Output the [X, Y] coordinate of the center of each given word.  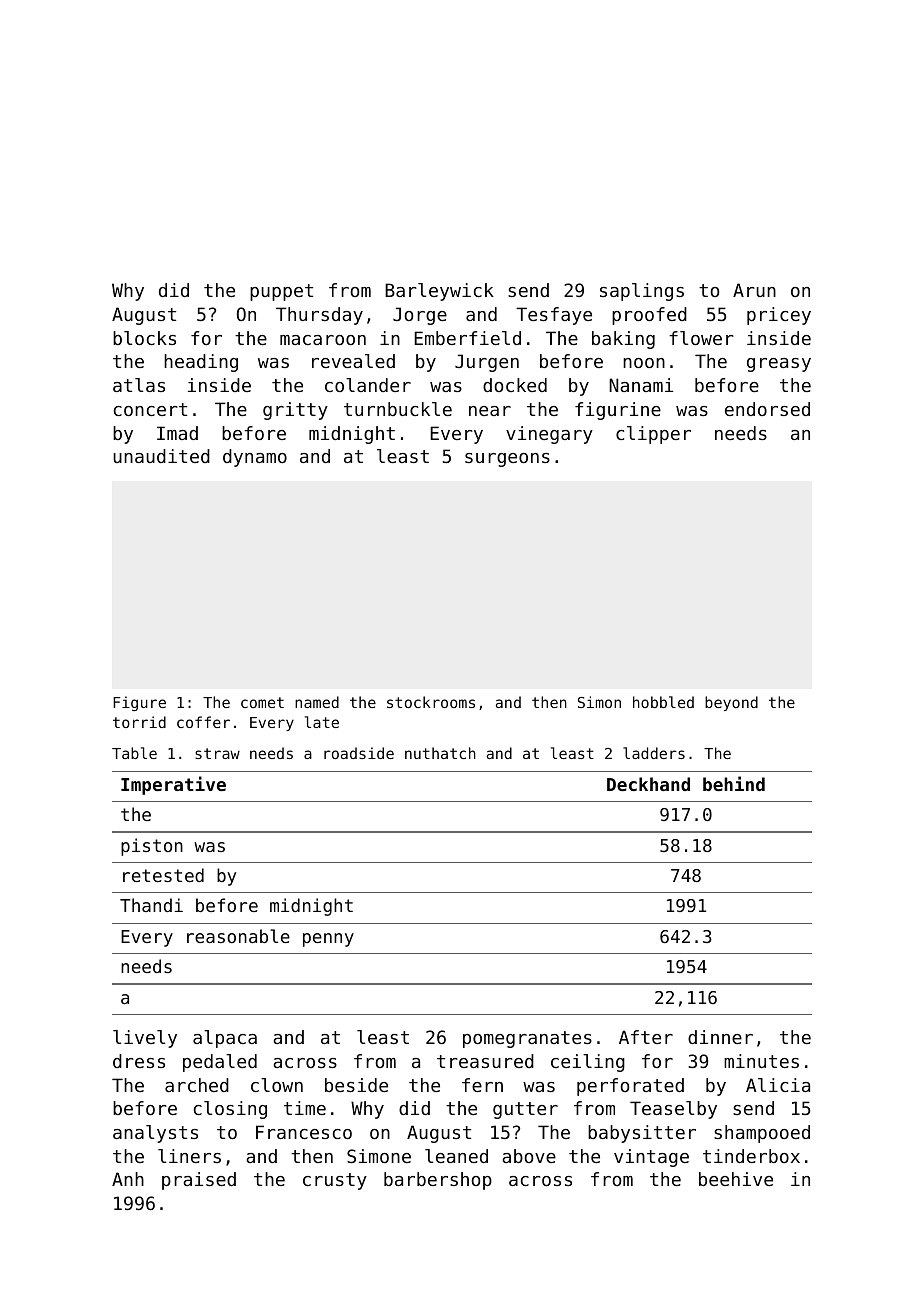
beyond [731, 703]
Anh [128, 1179]
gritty [295, 411]
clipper [653, 435]
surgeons [507, 460]
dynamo [255, 458]
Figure [139, 703]
